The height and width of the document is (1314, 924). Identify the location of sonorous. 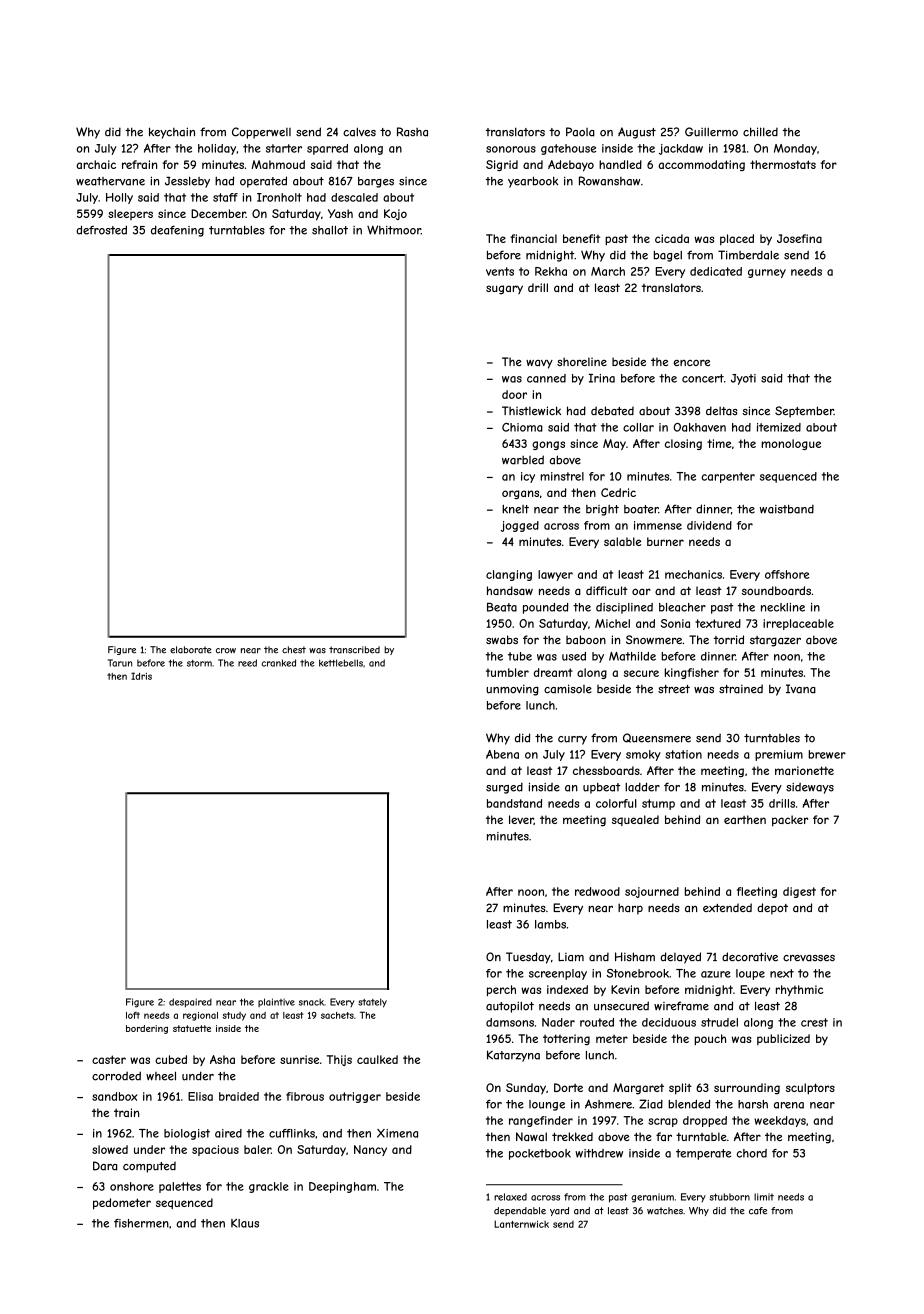
(511, 149).
